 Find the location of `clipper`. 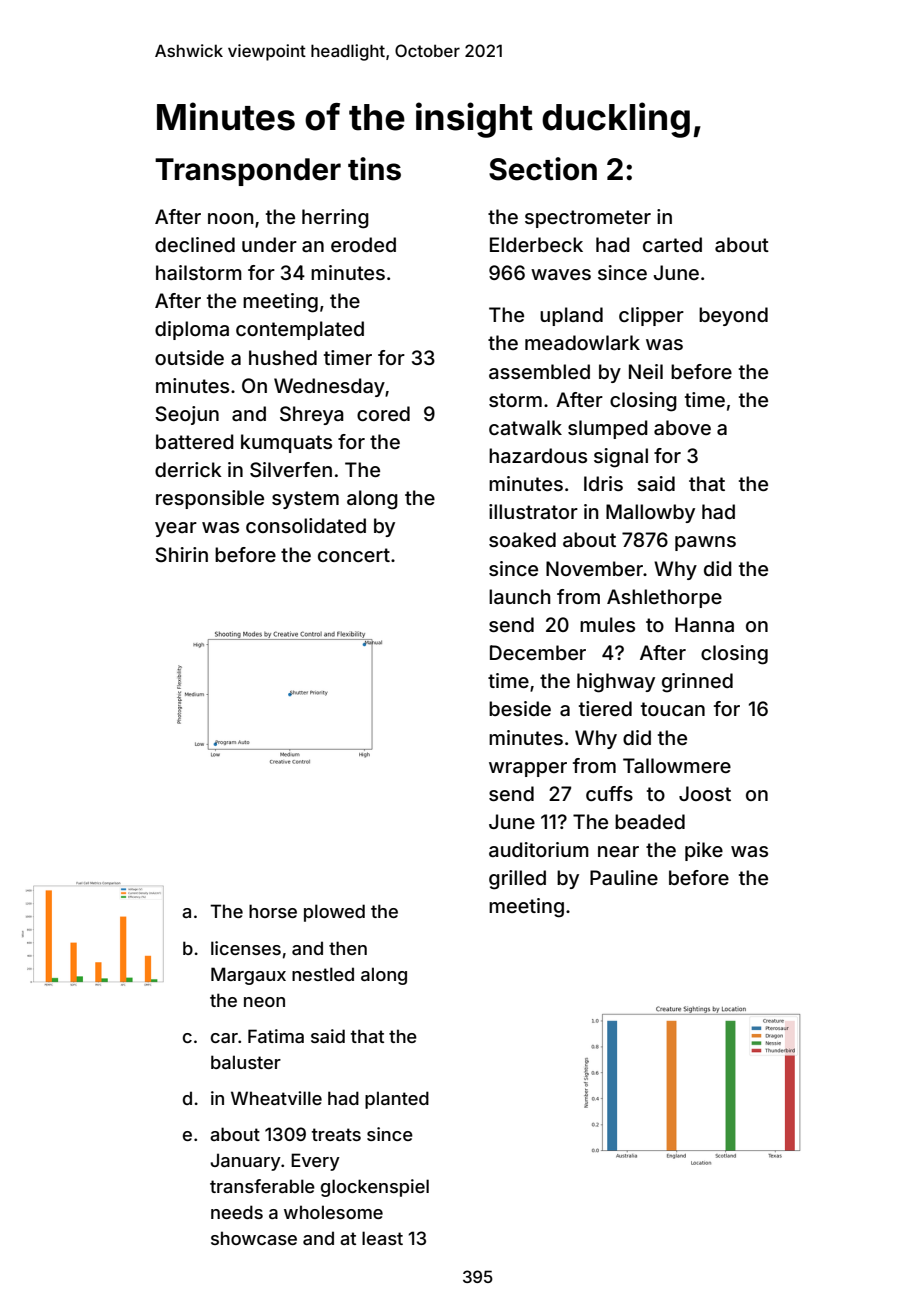

clipper is located at coordinates (651, 316).
